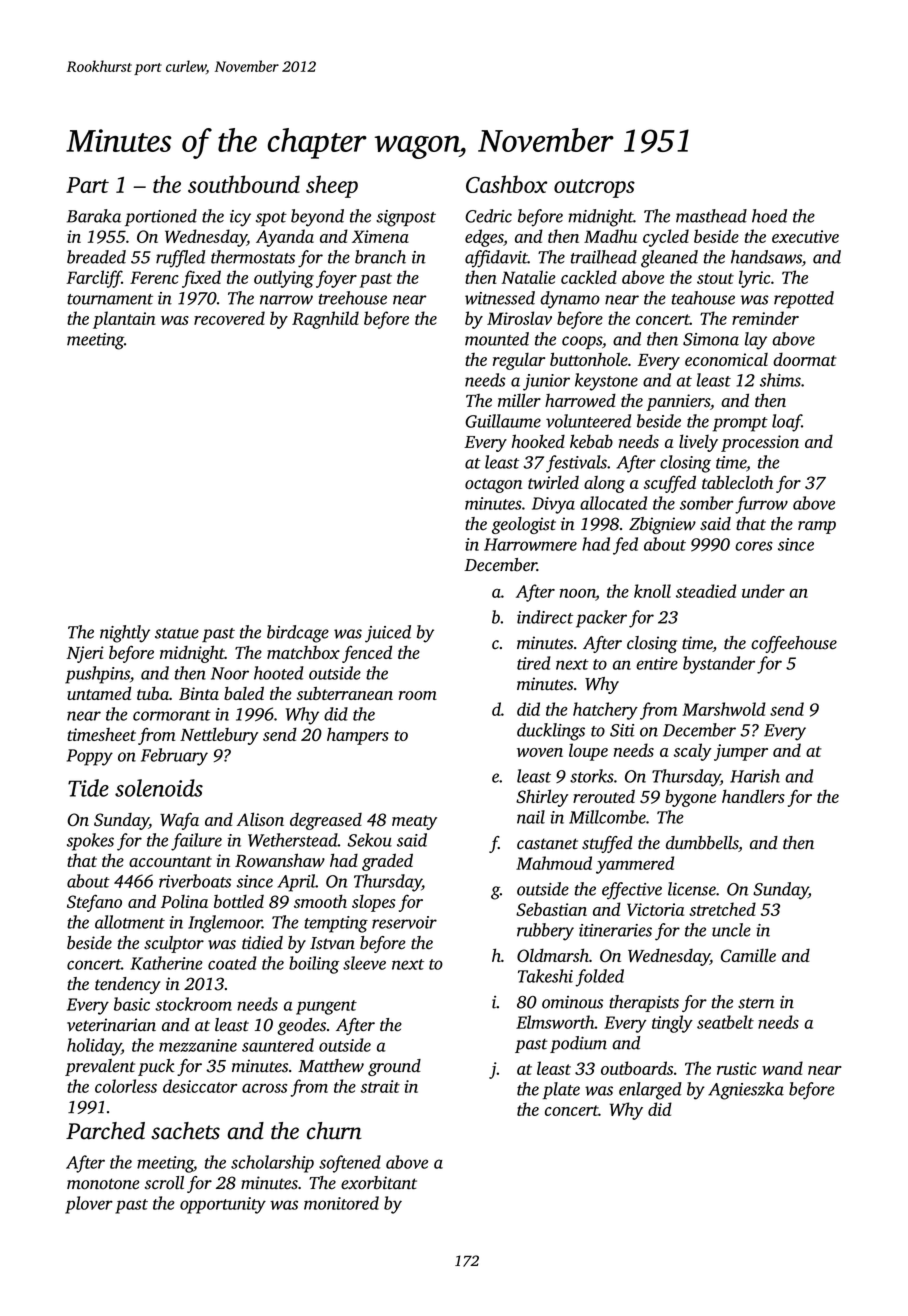 The image size is (908, 1316). I want to click on holiday, so click(94, 1047).
